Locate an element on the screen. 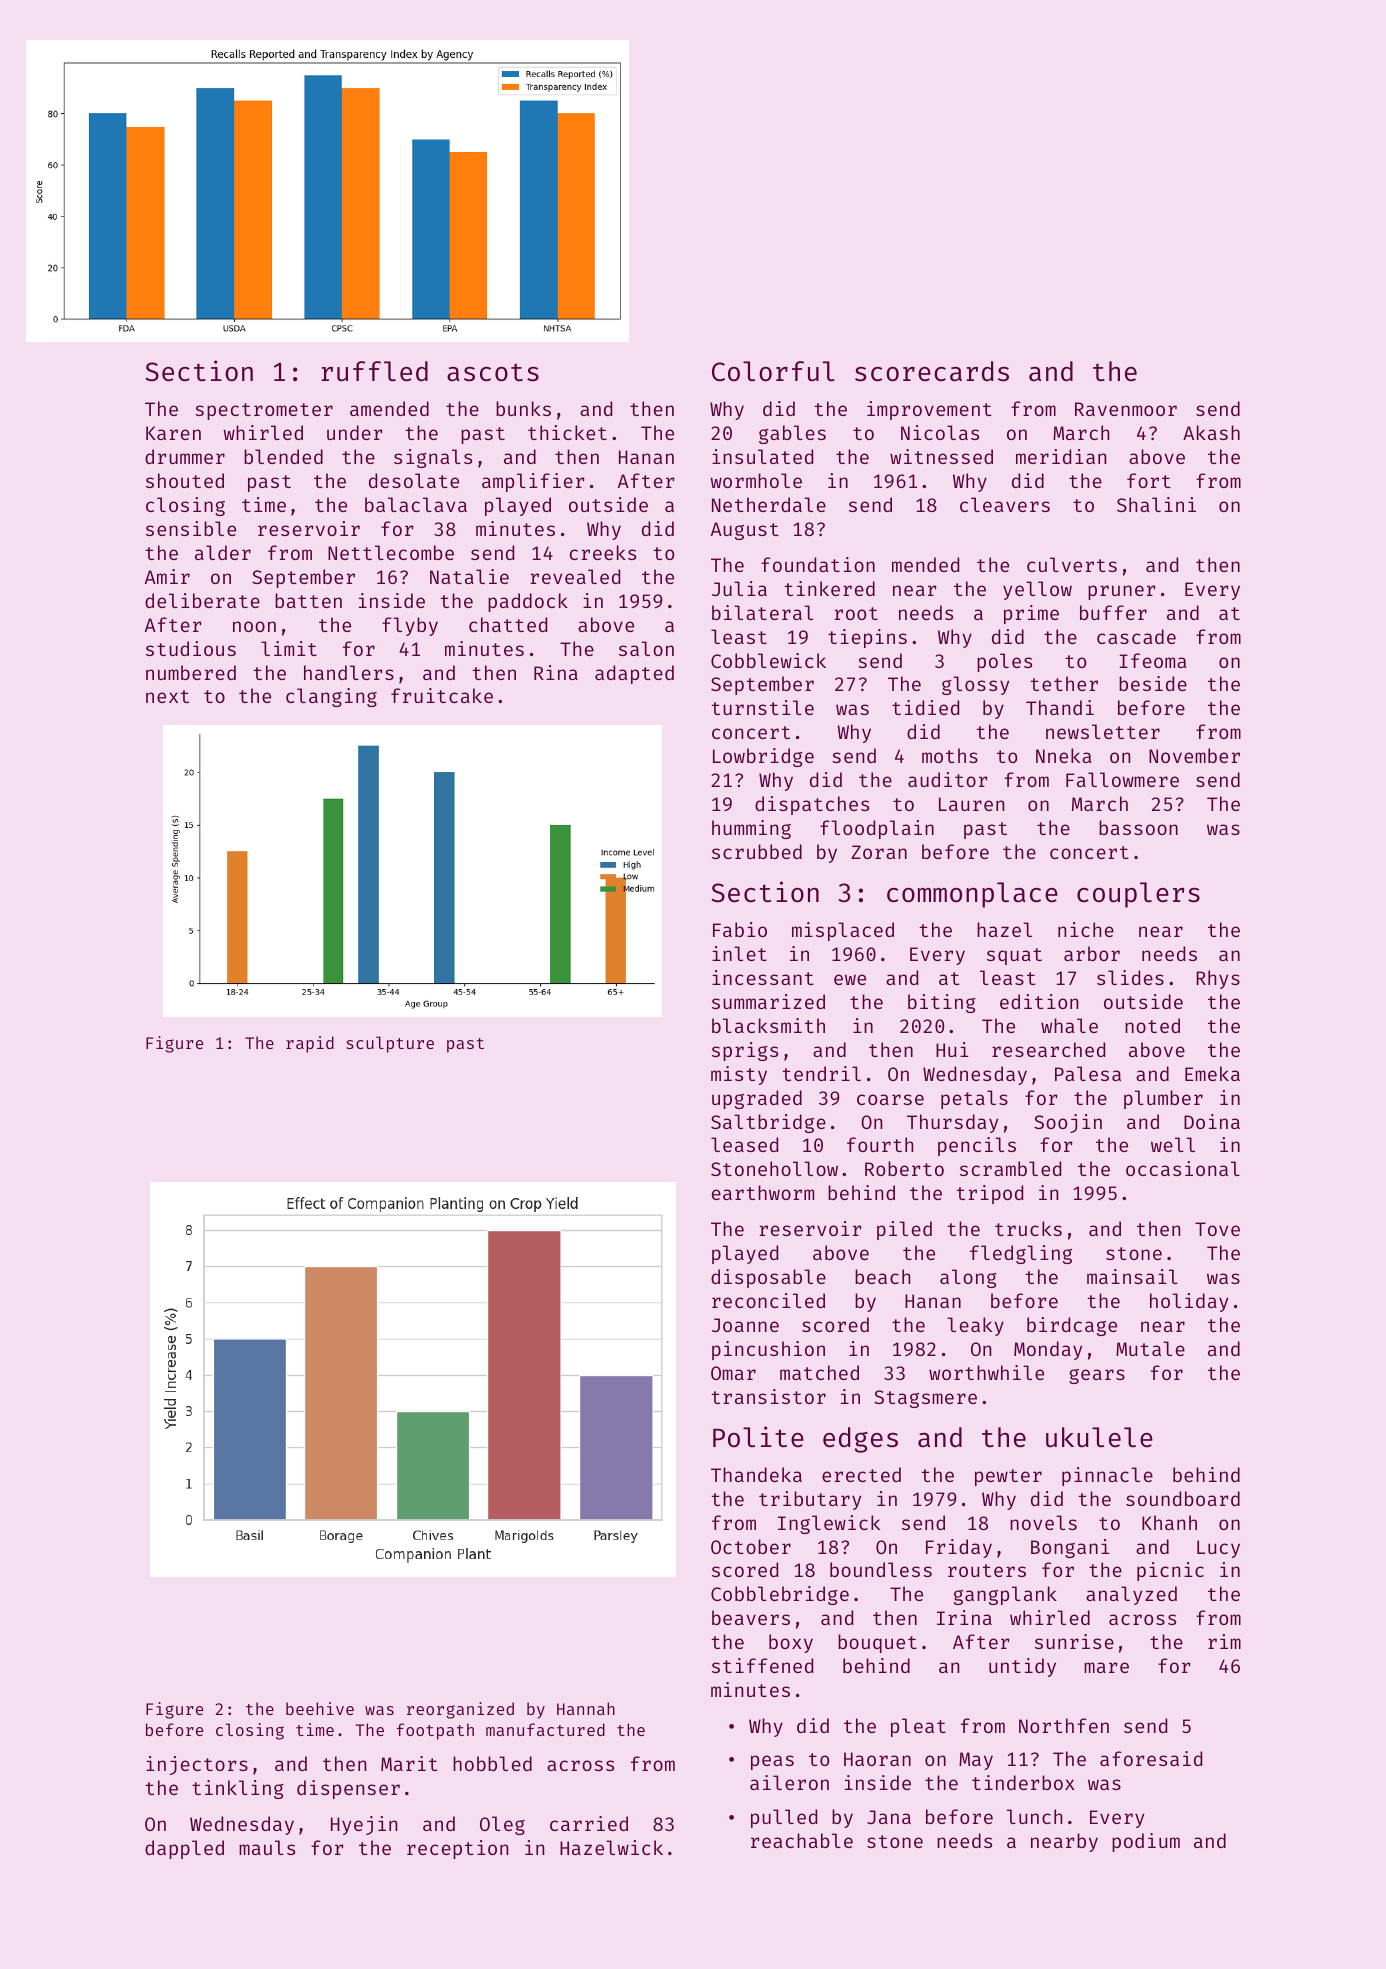 Image resolution: width=1386 pixels, height=1969 pixels. pulled is located at coordinates (784, 1818).
